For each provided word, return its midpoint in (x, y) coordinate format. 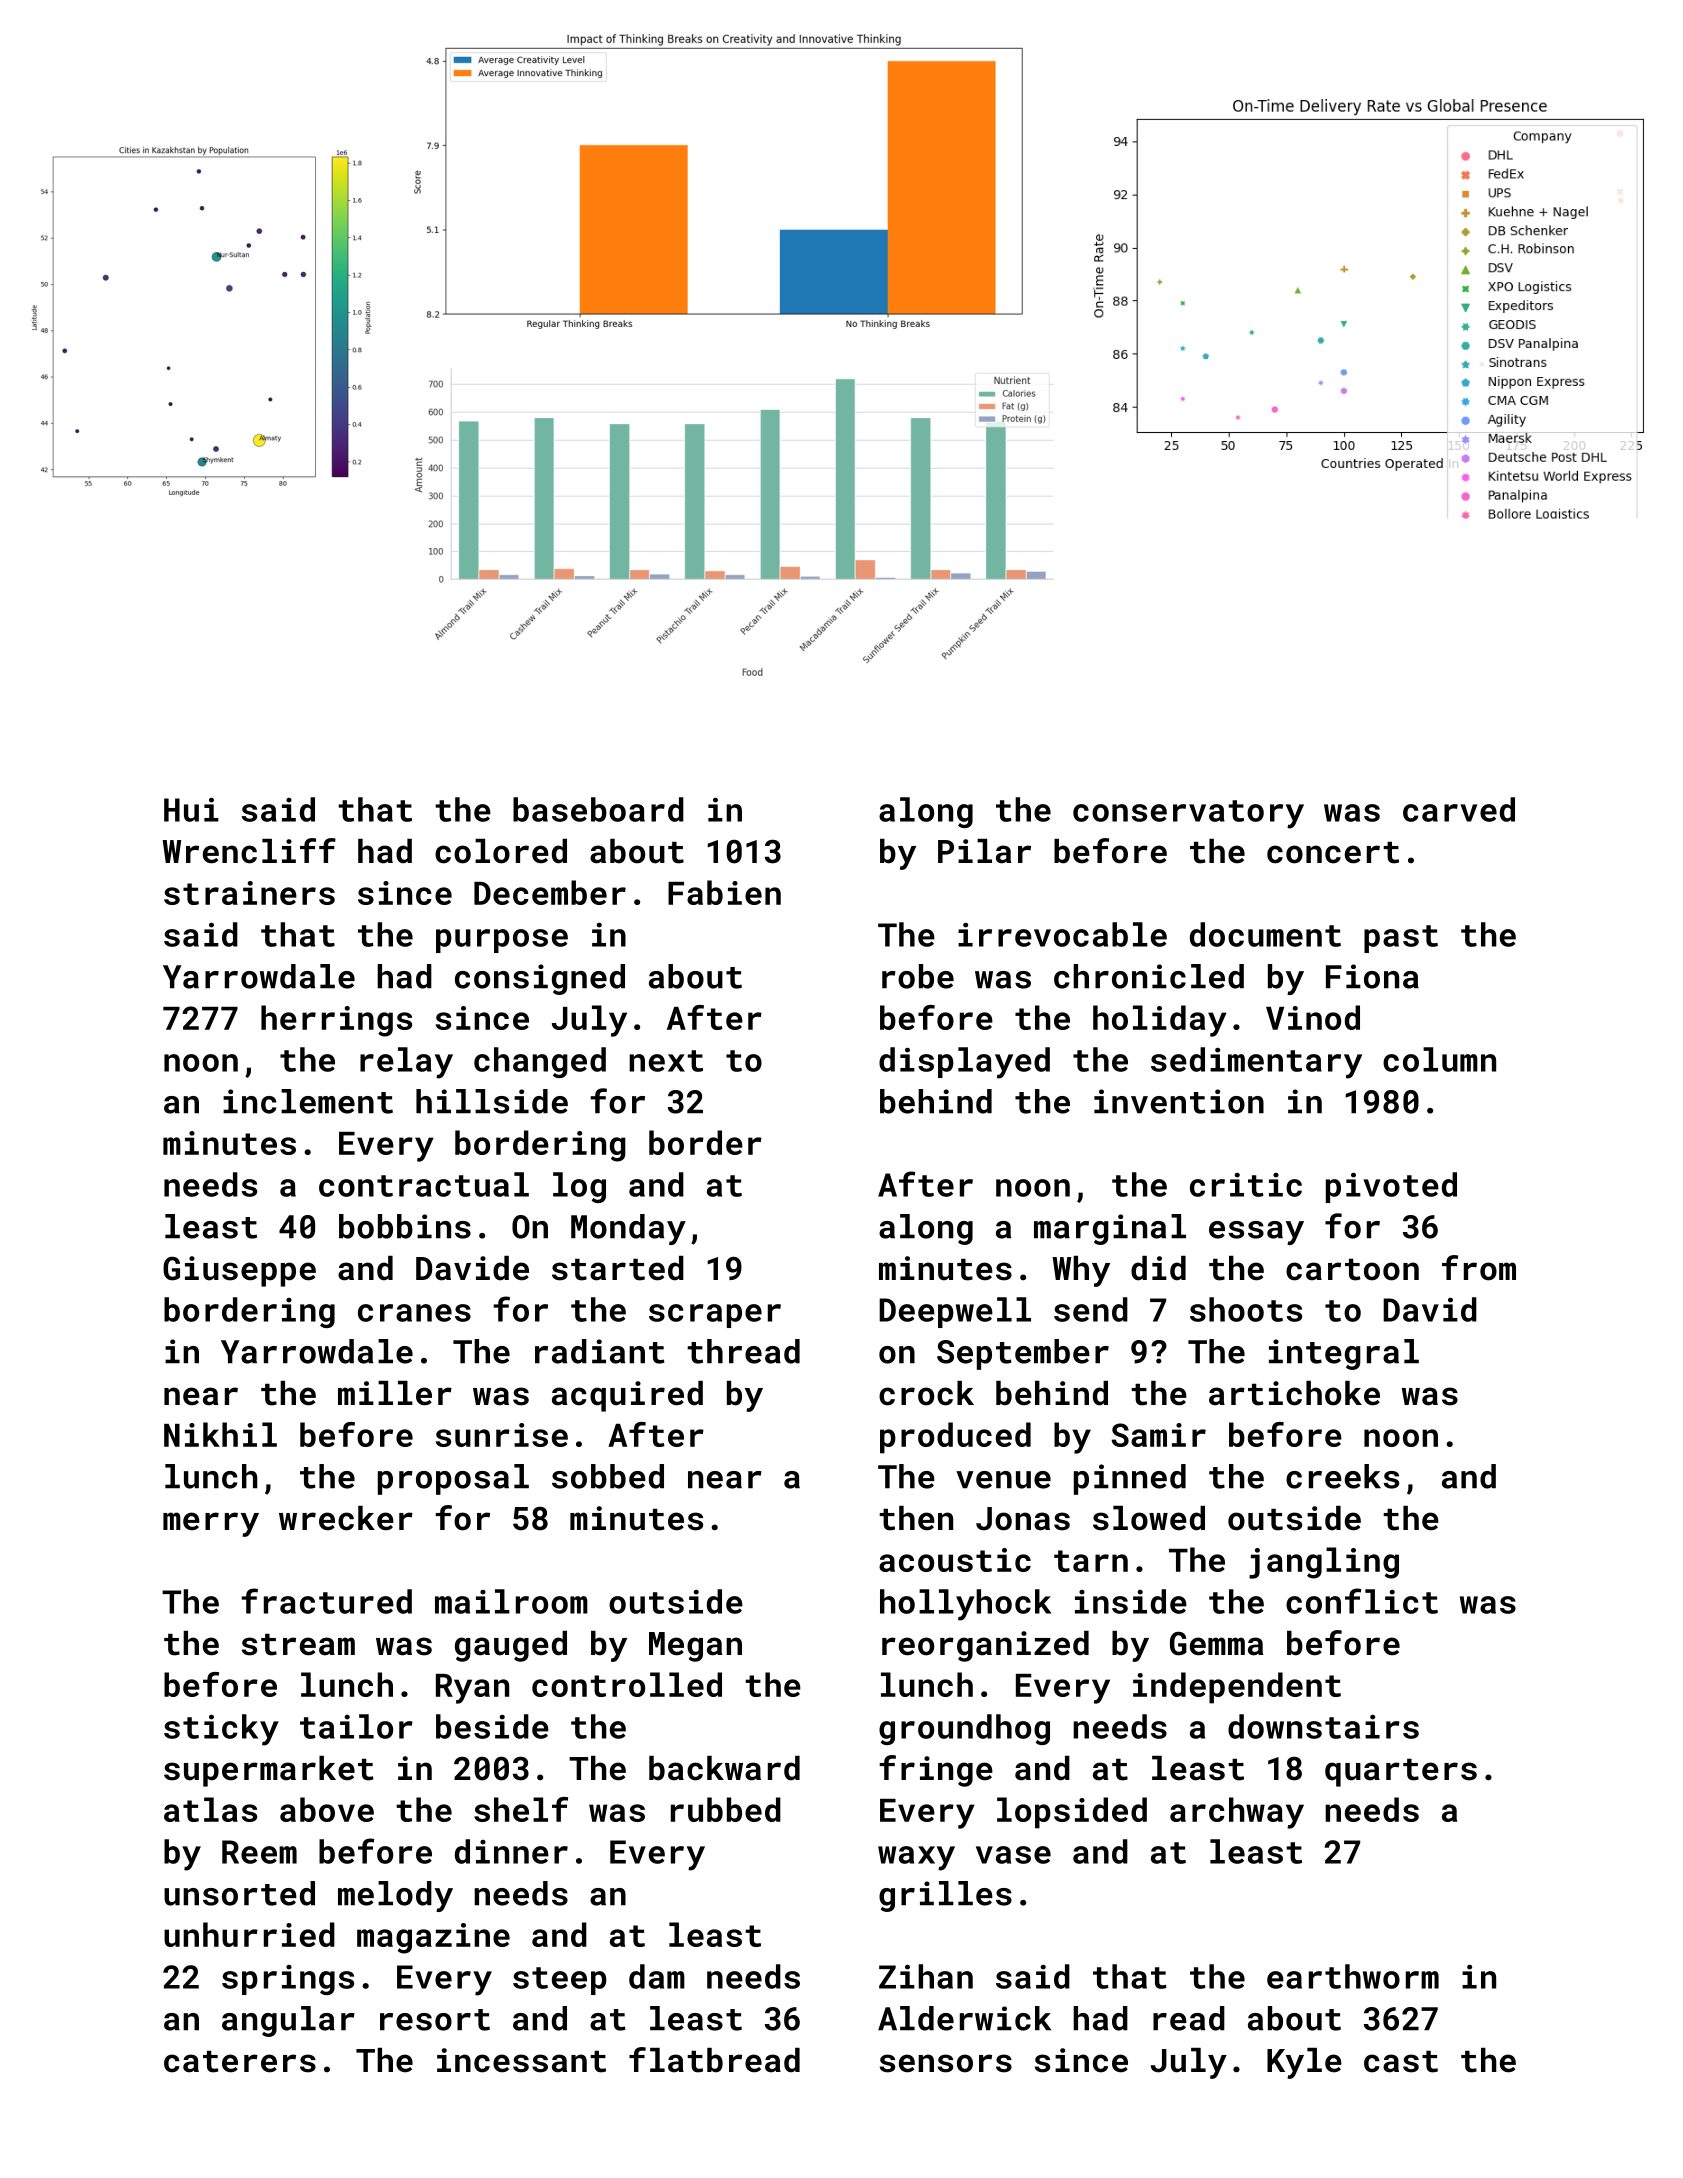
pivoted (1391, 1187)
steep (560, 1981)
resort (435, 2020)
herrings (336, 1021)
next (666, 1061)
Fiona (1372, 976)
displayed (964, 1063)
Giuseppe (239, 1271)
